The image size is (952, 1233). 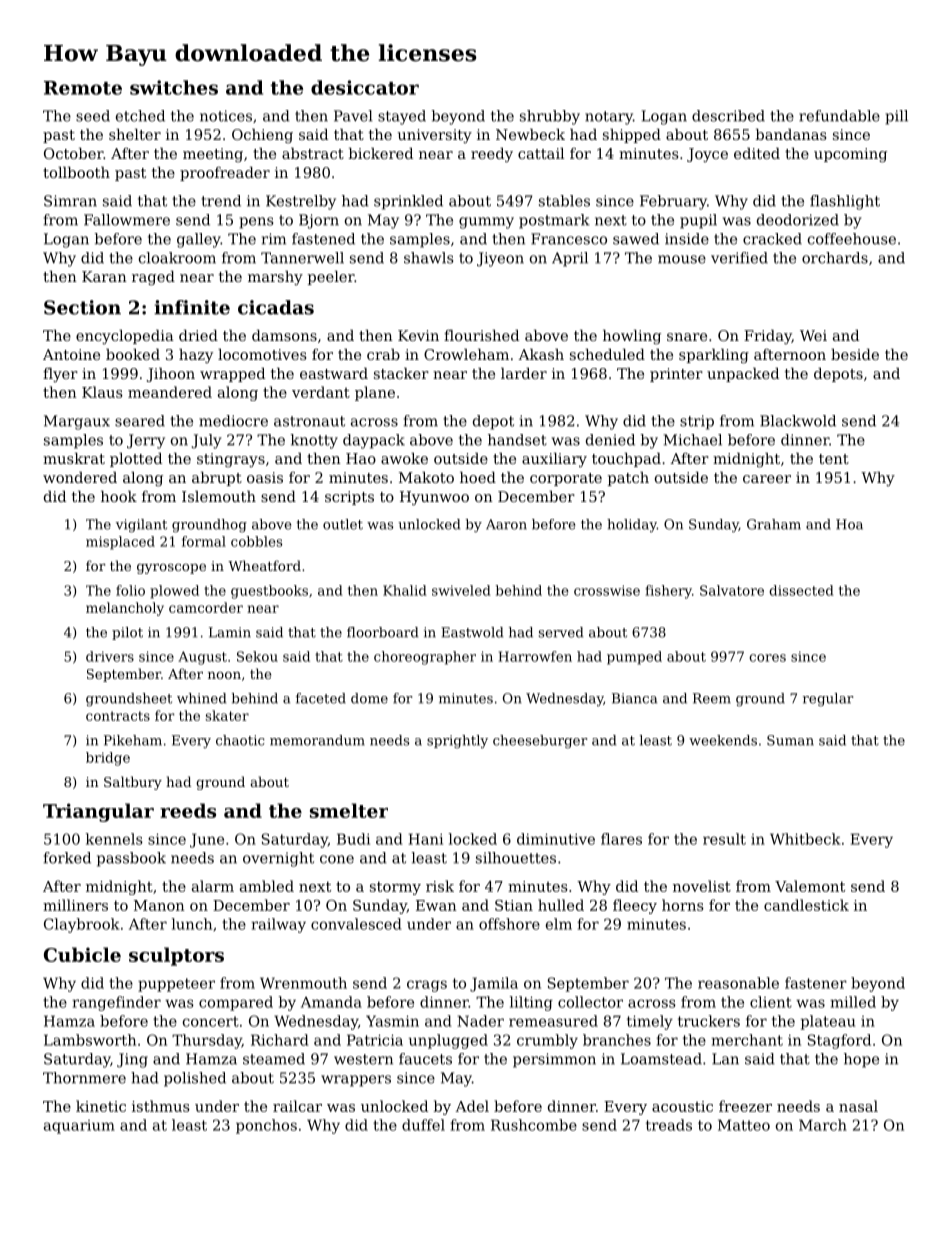 What do you see at coordinates (621, 839) in the screenshot?
I see `flares` at bounding box center [621, 839].
